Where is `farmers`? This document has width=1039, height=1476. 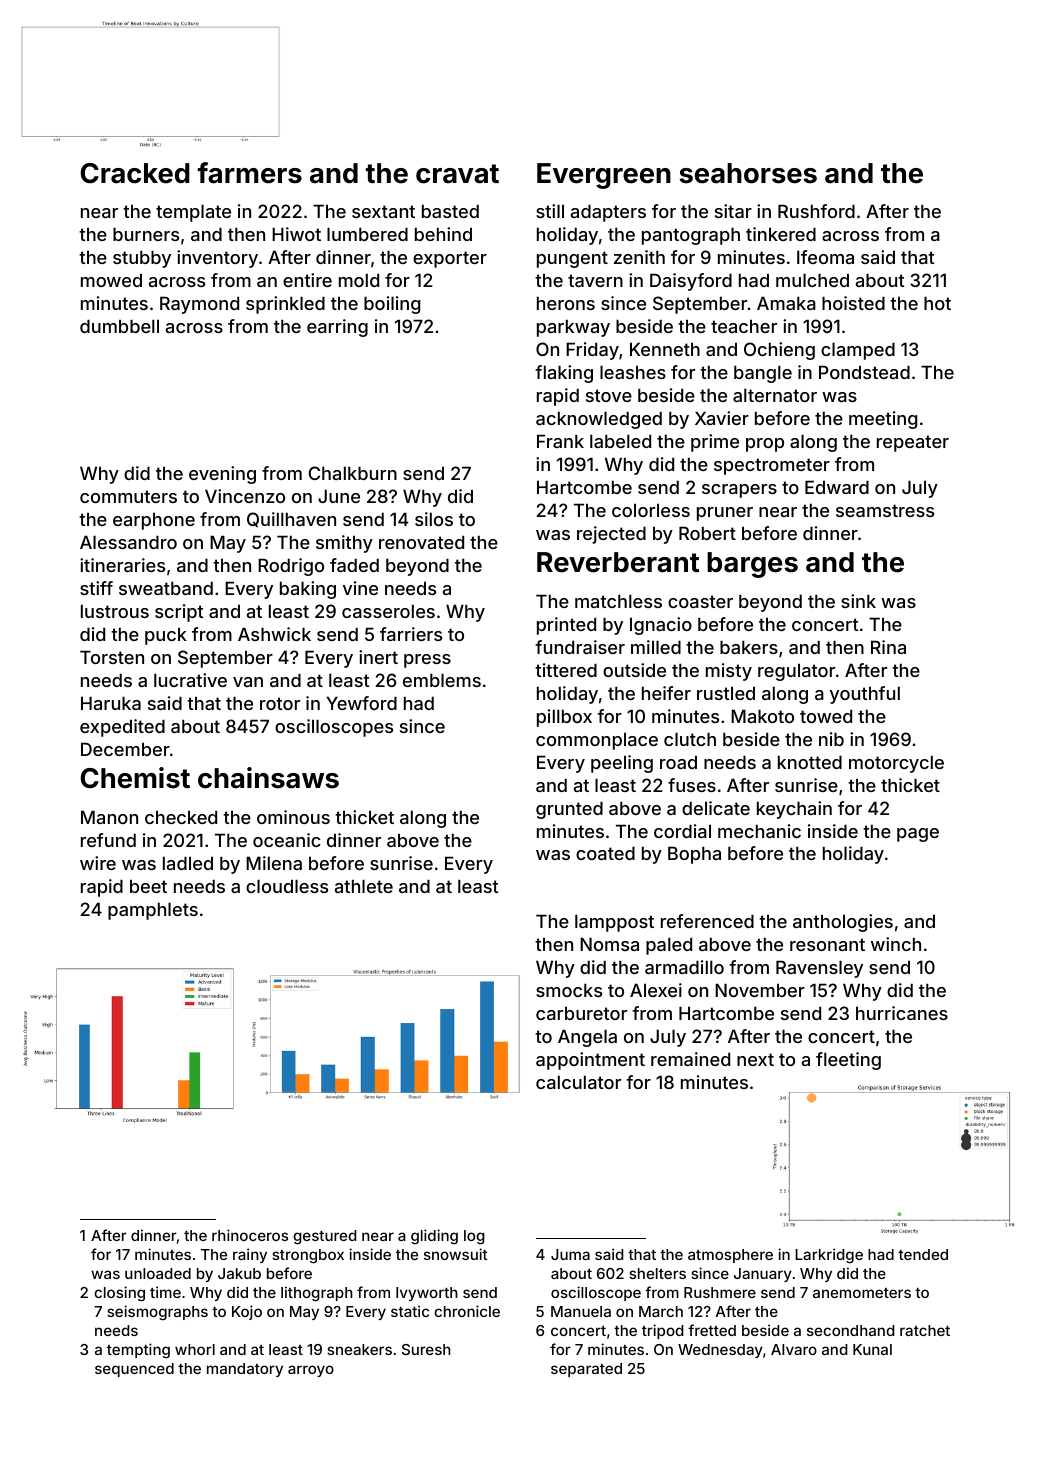 farmers is located at coordinates (250, 173).
